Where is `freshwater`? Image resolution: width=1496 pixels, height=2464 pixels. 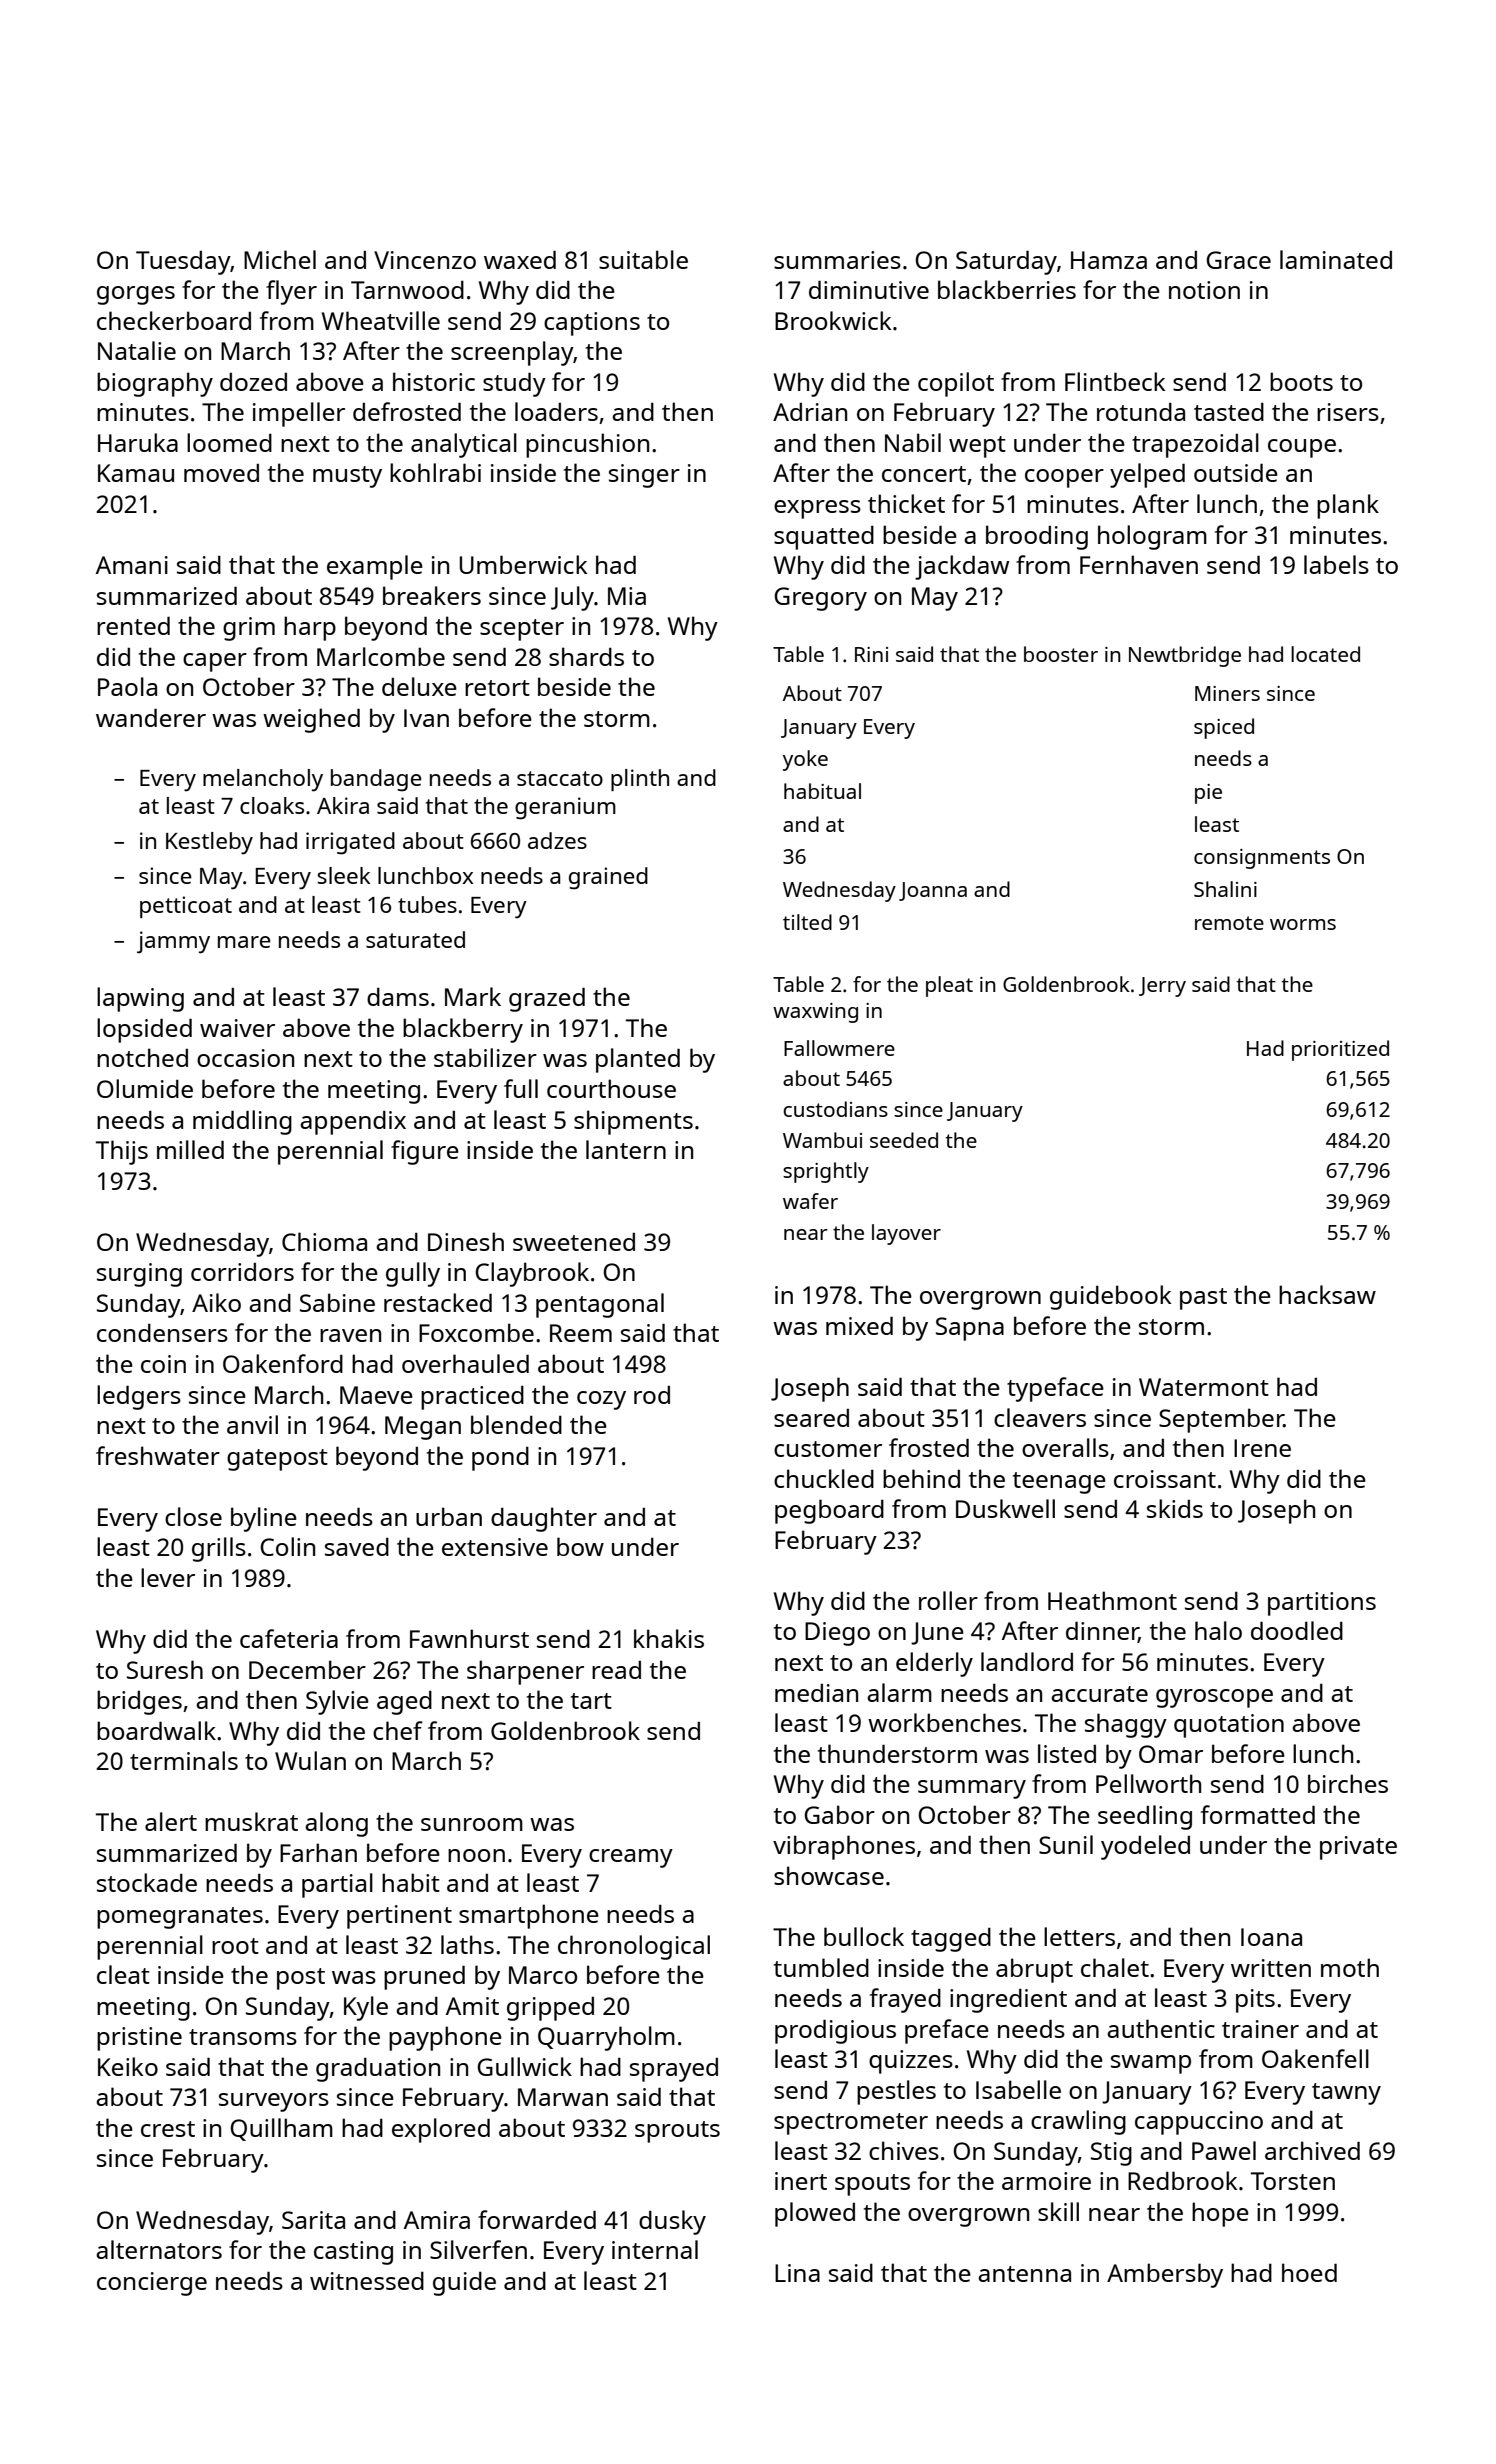
freshwater is located at coordinates (158, 1455).
